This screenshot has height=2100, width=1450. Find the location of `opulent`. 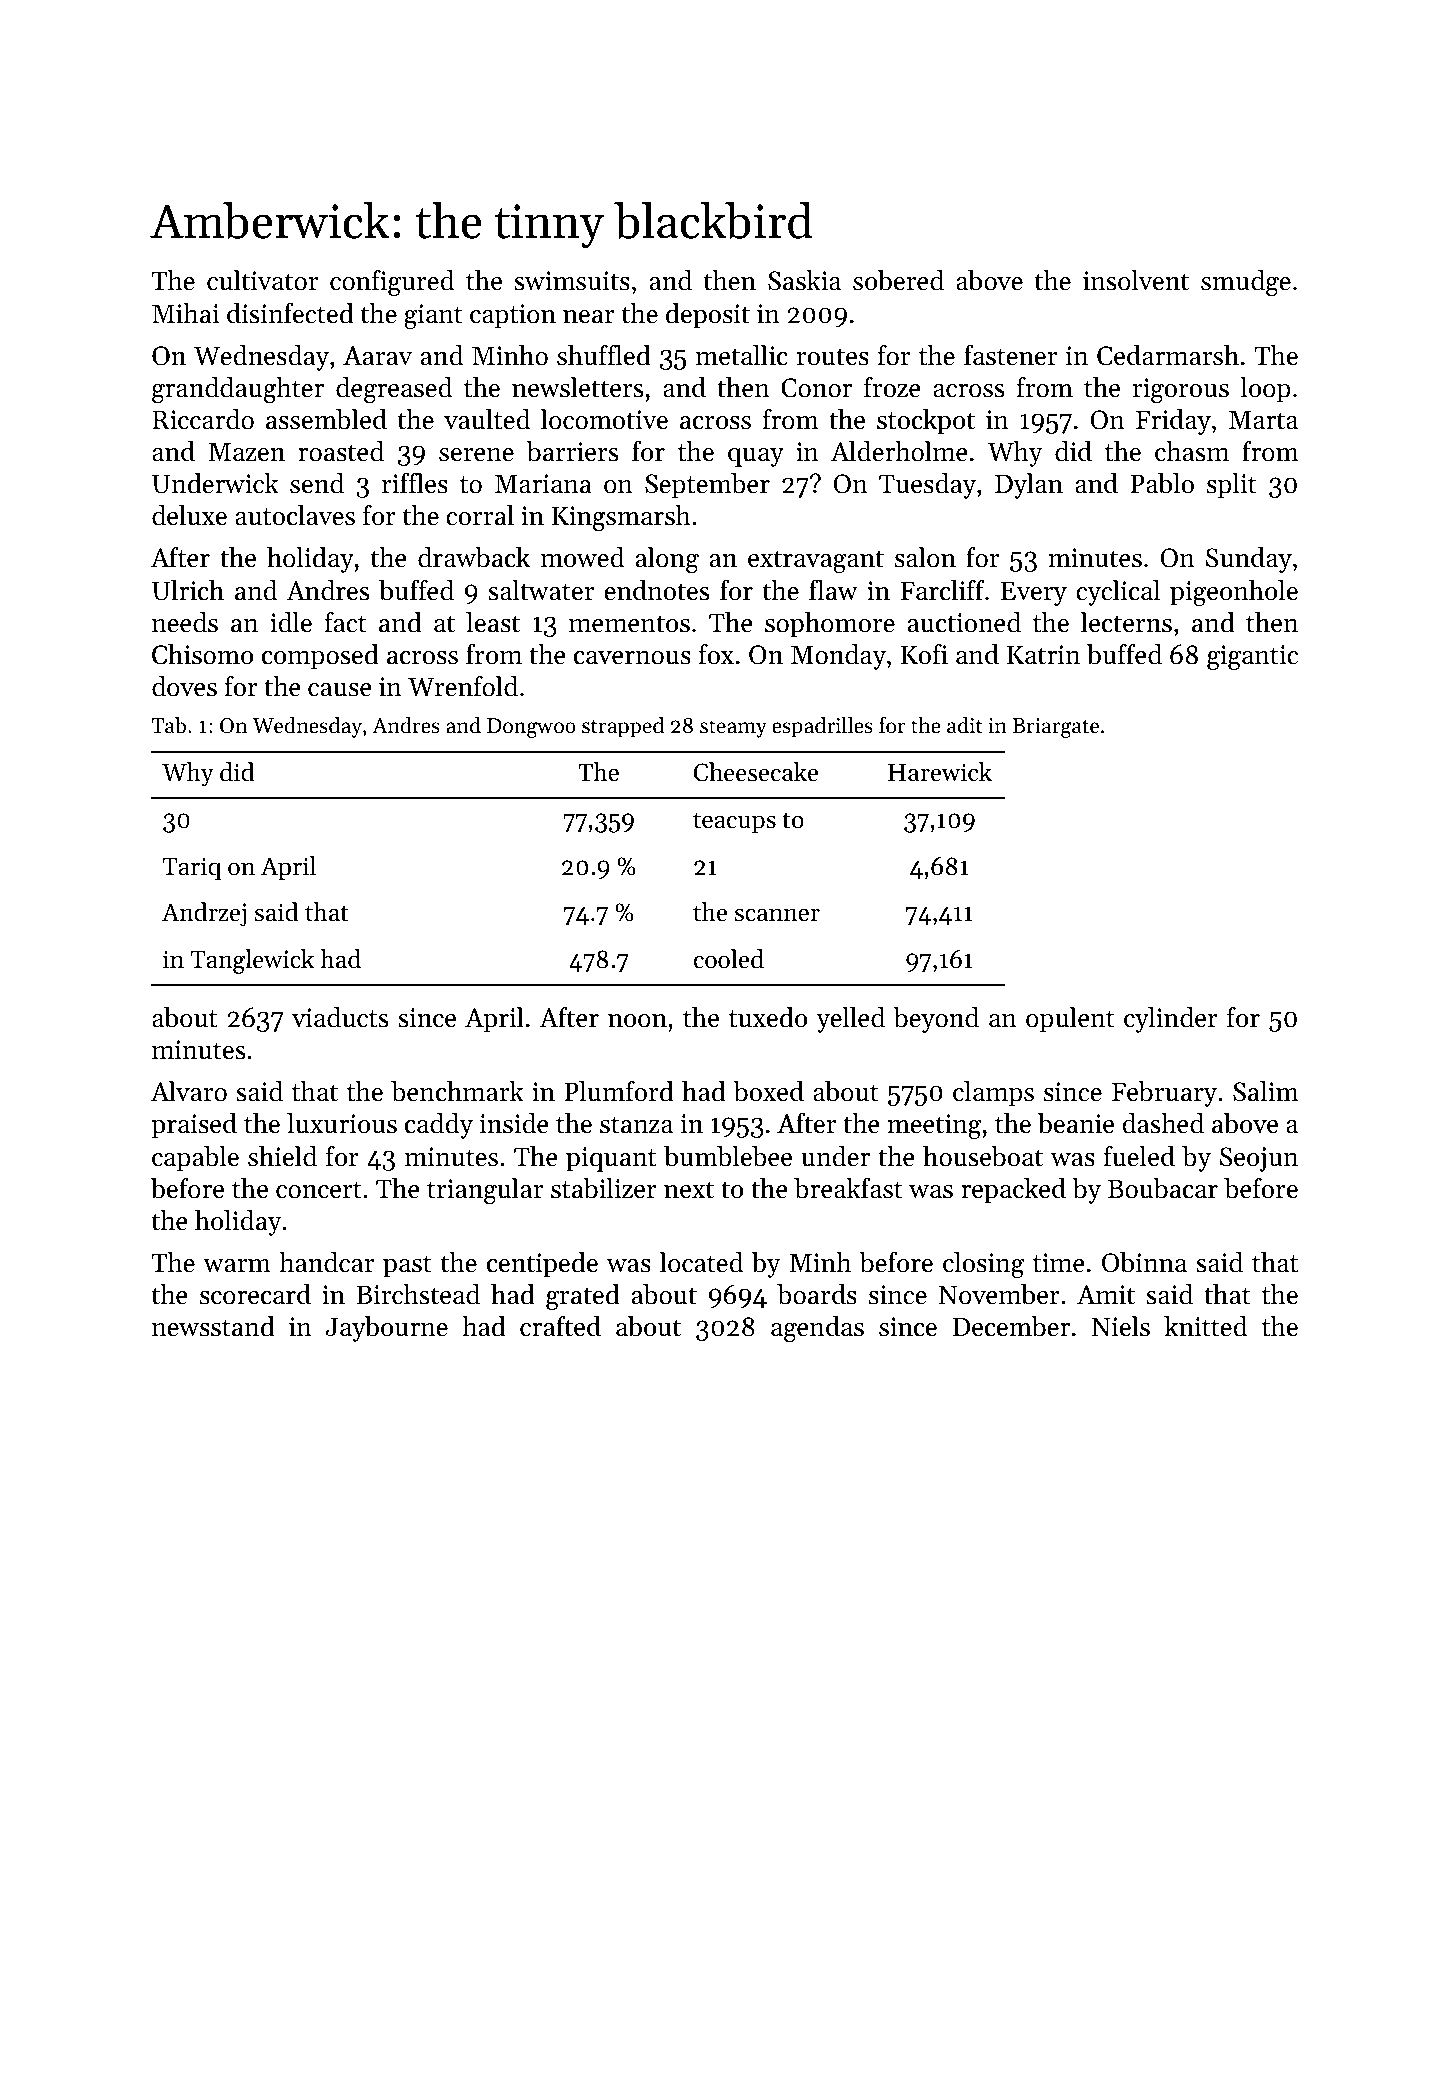

opulent is located at coordinates (1070, 1020).
